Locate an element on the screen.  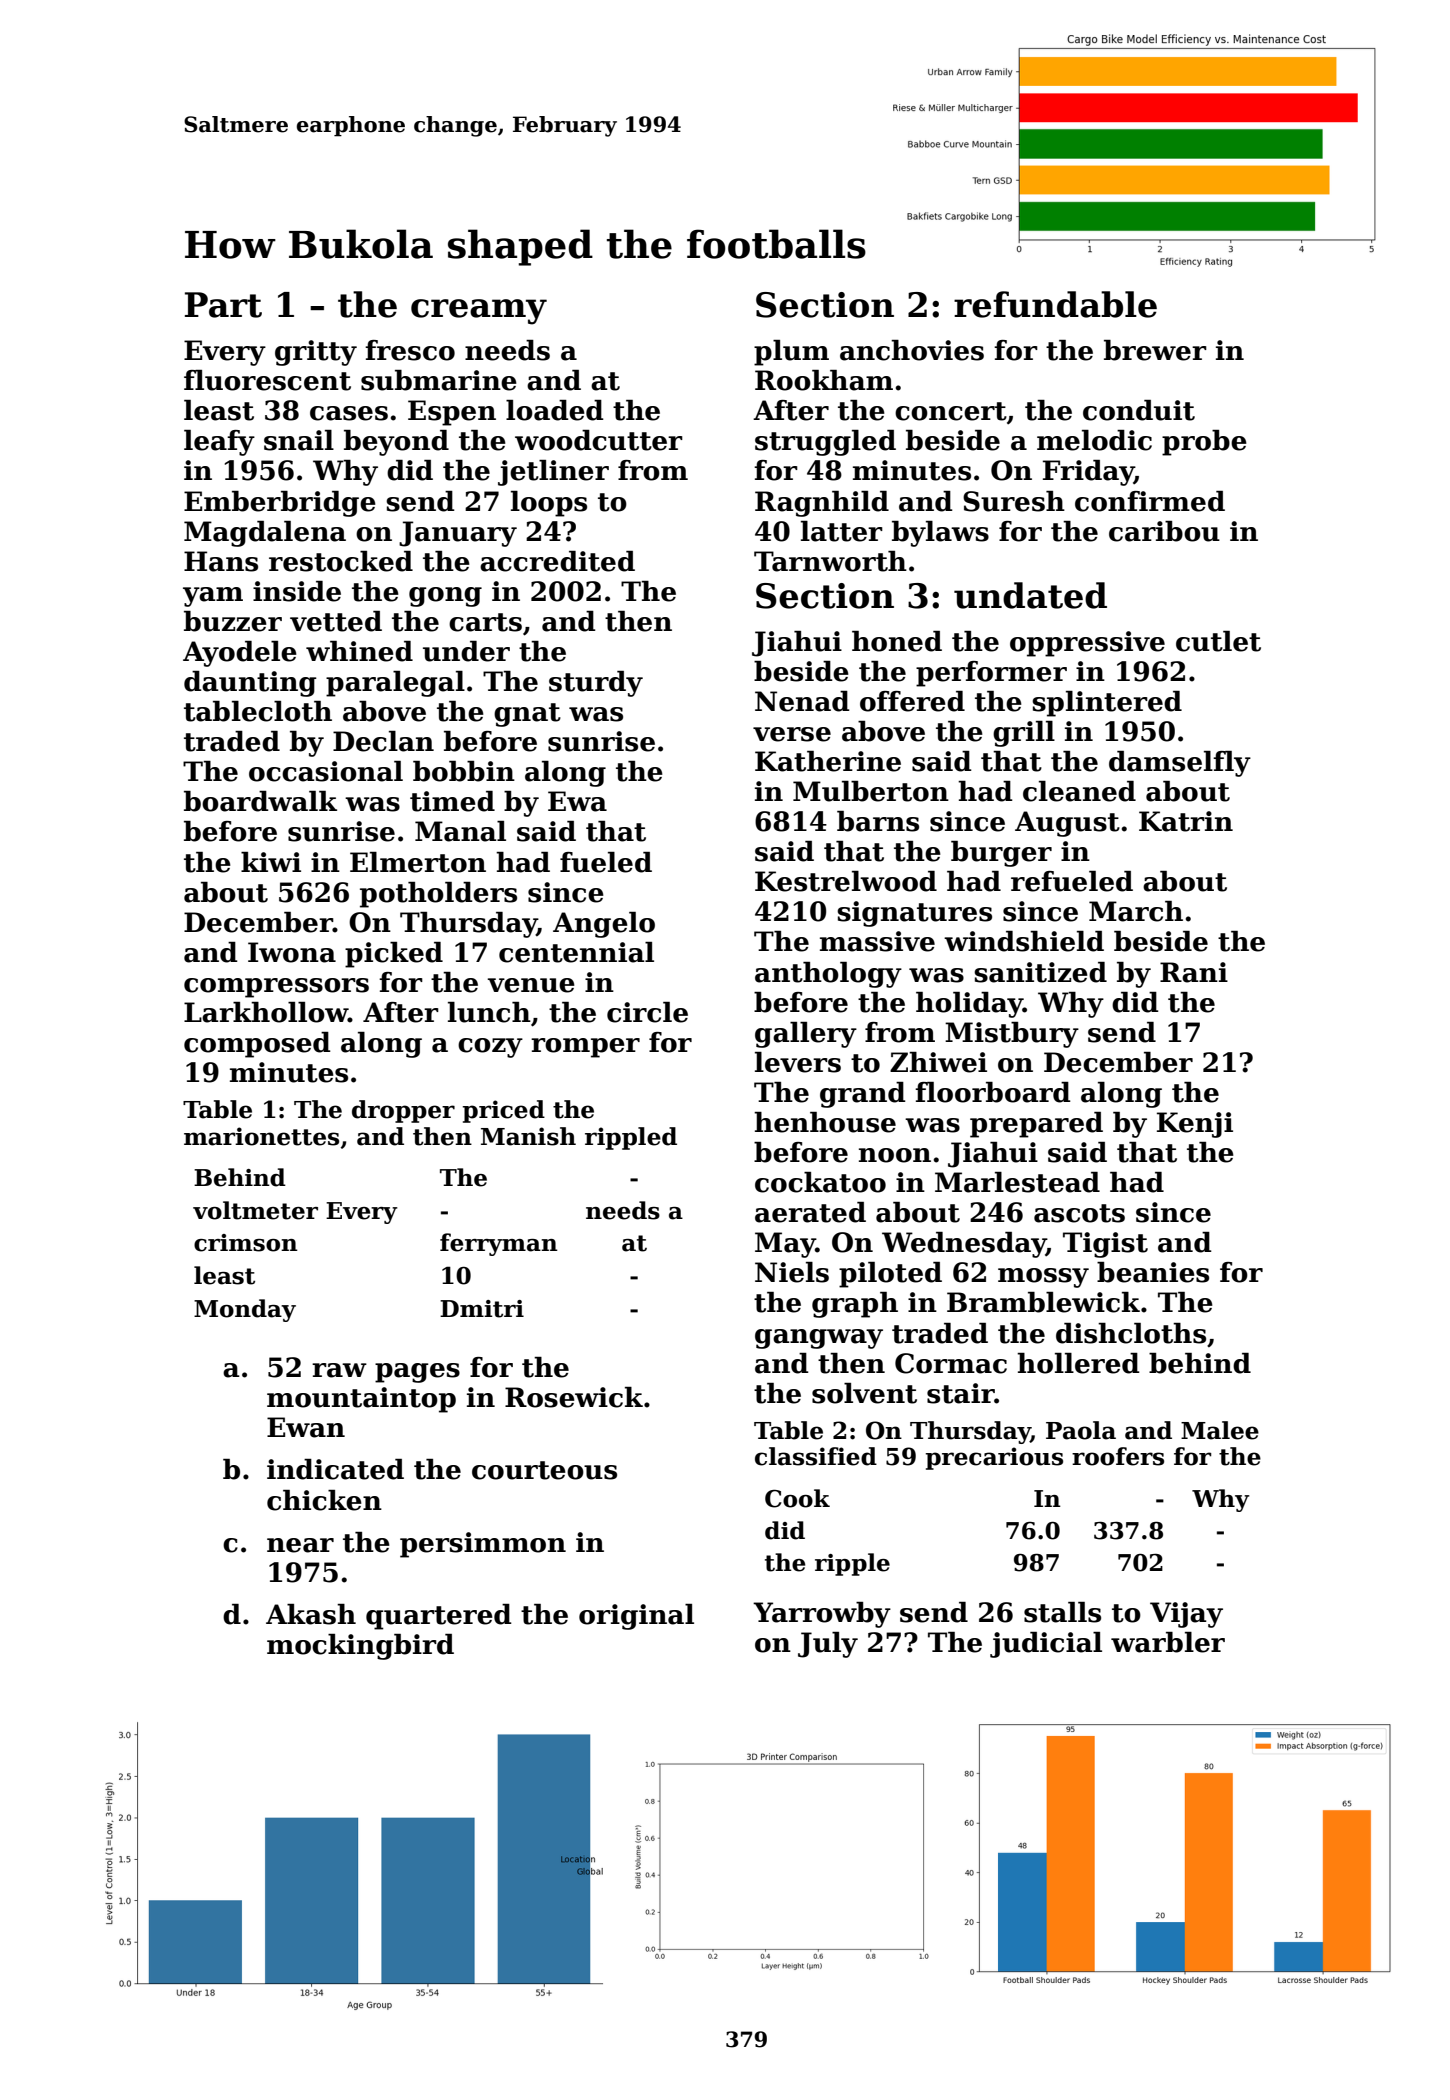
bobbin is located at coordinates (464, 771).
